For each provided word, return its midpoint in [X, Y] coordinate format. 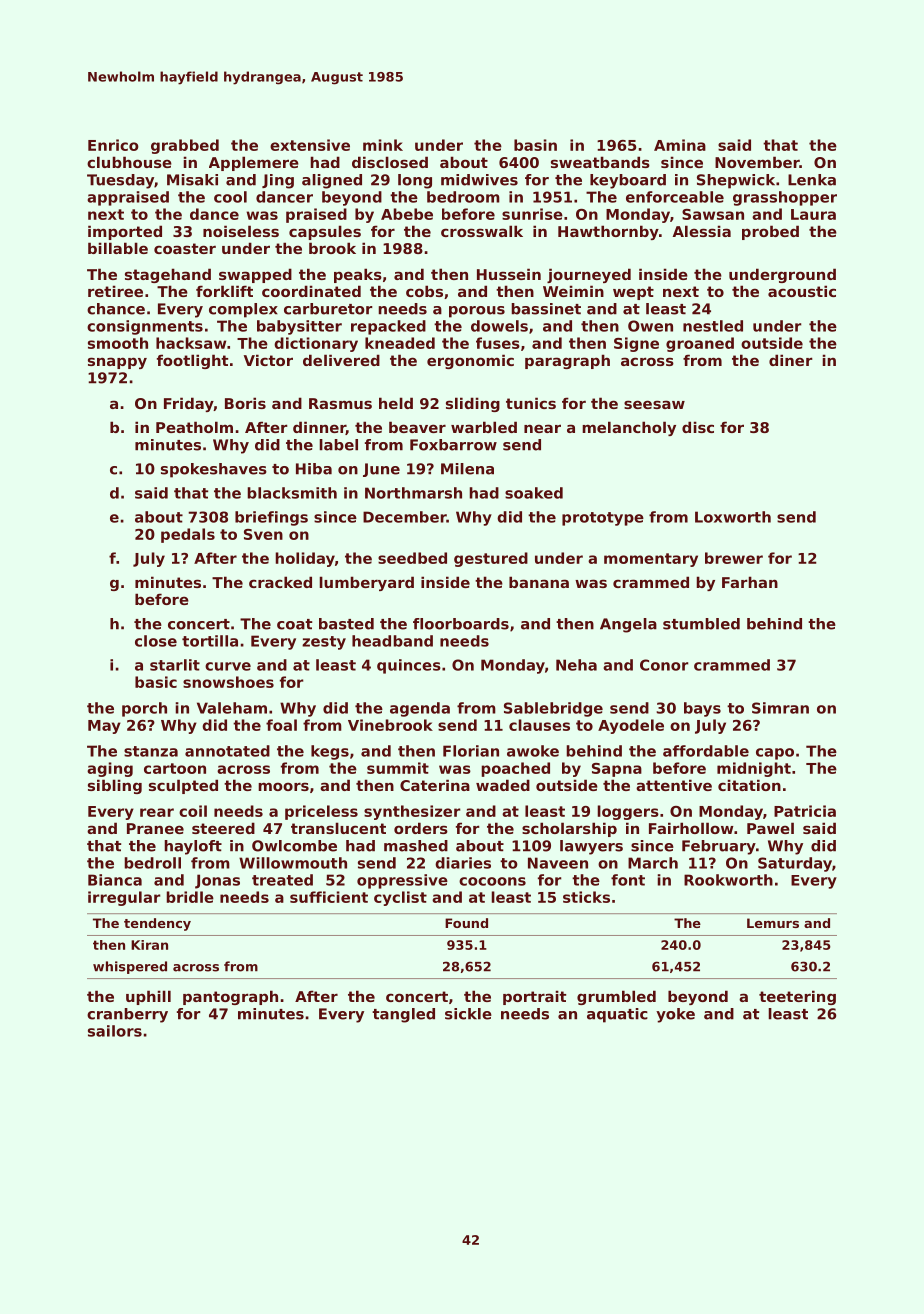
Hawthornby [608, 232]
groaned [700, 344]
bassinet [546, 309]
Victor [268, 360]
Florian [471, 751]
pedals [188, 535]
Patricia [805, 811]
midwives [479, 180]
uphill [148, 997]
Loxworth [733, 517]
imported [125, 232]
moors [283, 786]
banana [539, 582]
